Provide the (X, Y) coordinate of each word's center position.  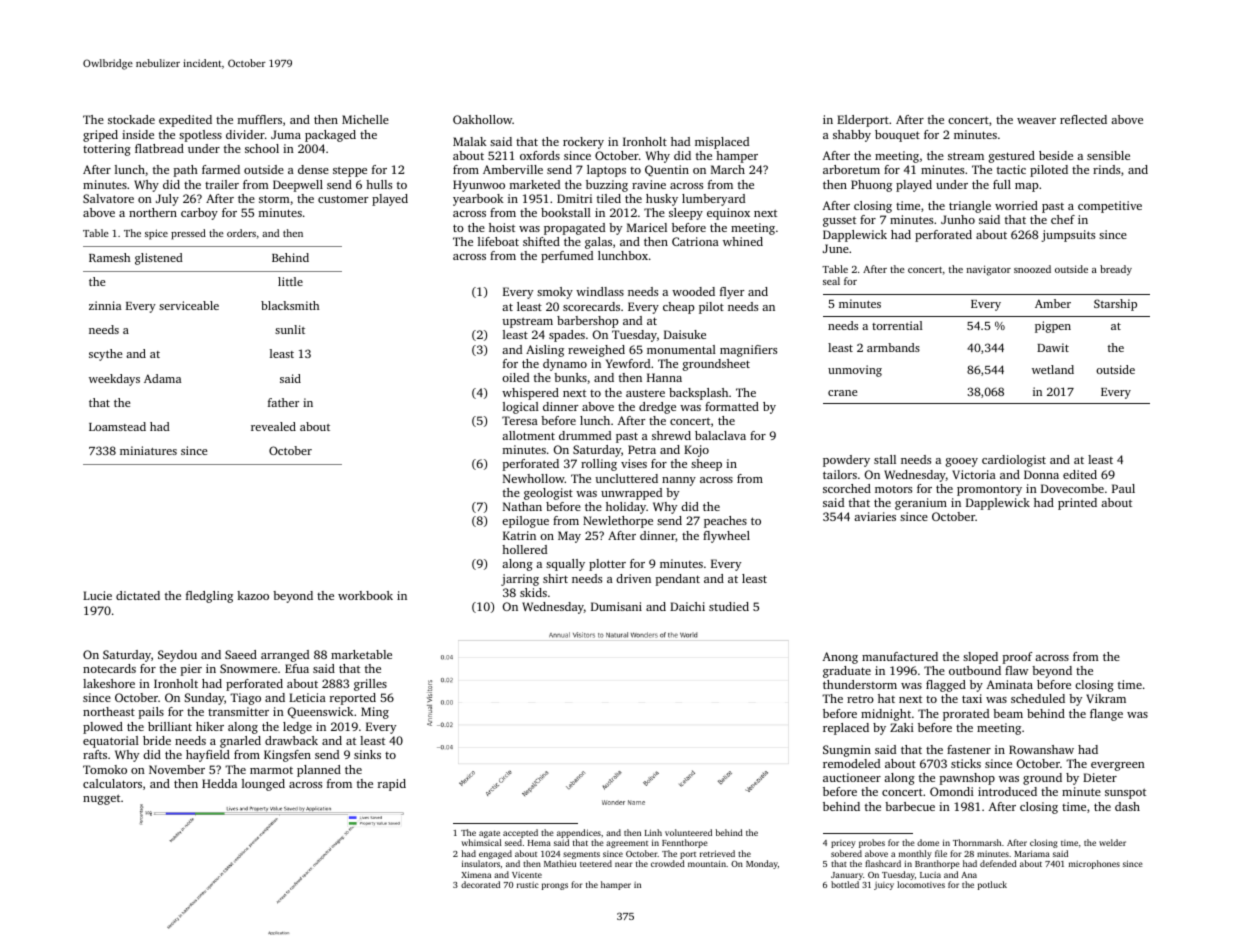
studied (729, 606)
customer (343, 199)
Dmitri (574, 198)
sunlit (290, 329)
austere (645, 393)
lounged (263, 785)
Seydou (177, 656)
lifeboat (498, 241)
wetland (1053, 369)
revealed (273, 426)
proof (1018, 658)
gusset (839, 221)
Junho (958, 219)
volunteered (688, 832)
